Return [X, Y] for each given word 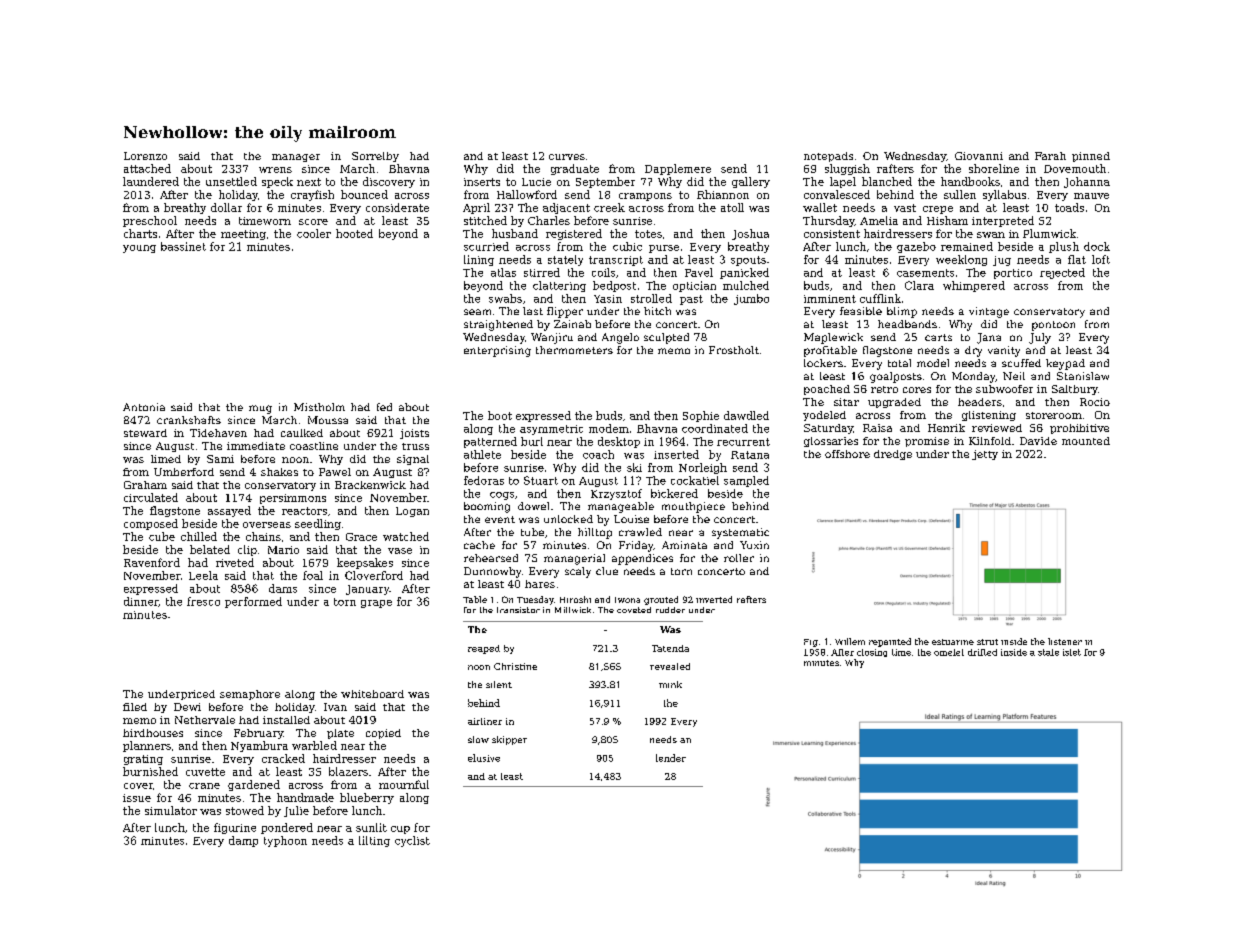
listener [1065, 641]
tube [532, 532]
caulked [302, 433]
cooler [314, 233]
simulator [171, 810]
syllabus [1004, 195]
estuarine [953, 642]
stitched [485, 220]
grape [376, 604]
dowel [533, 506]
